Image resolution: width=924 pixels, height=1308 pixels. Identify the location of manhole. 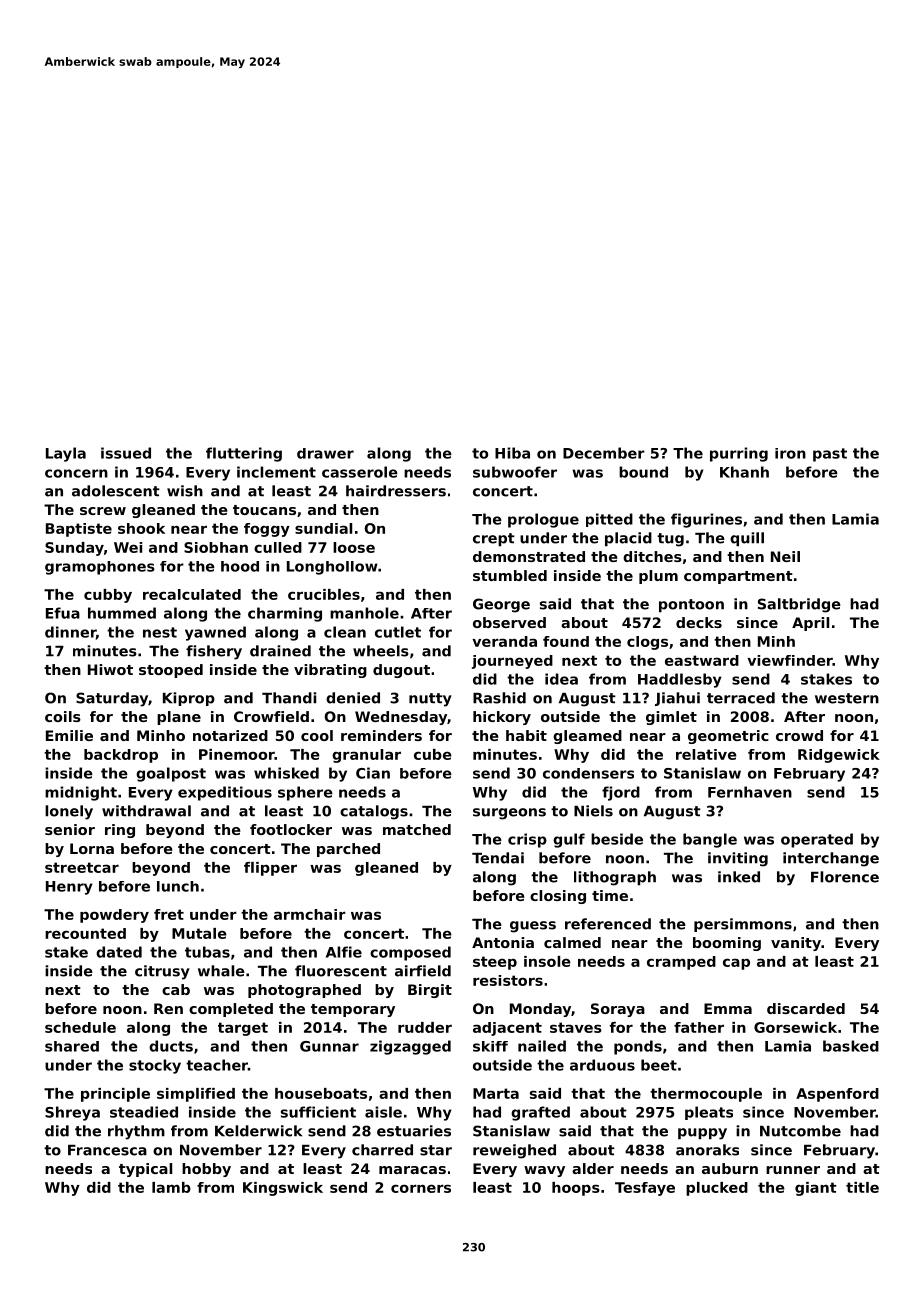
(364, 613).
